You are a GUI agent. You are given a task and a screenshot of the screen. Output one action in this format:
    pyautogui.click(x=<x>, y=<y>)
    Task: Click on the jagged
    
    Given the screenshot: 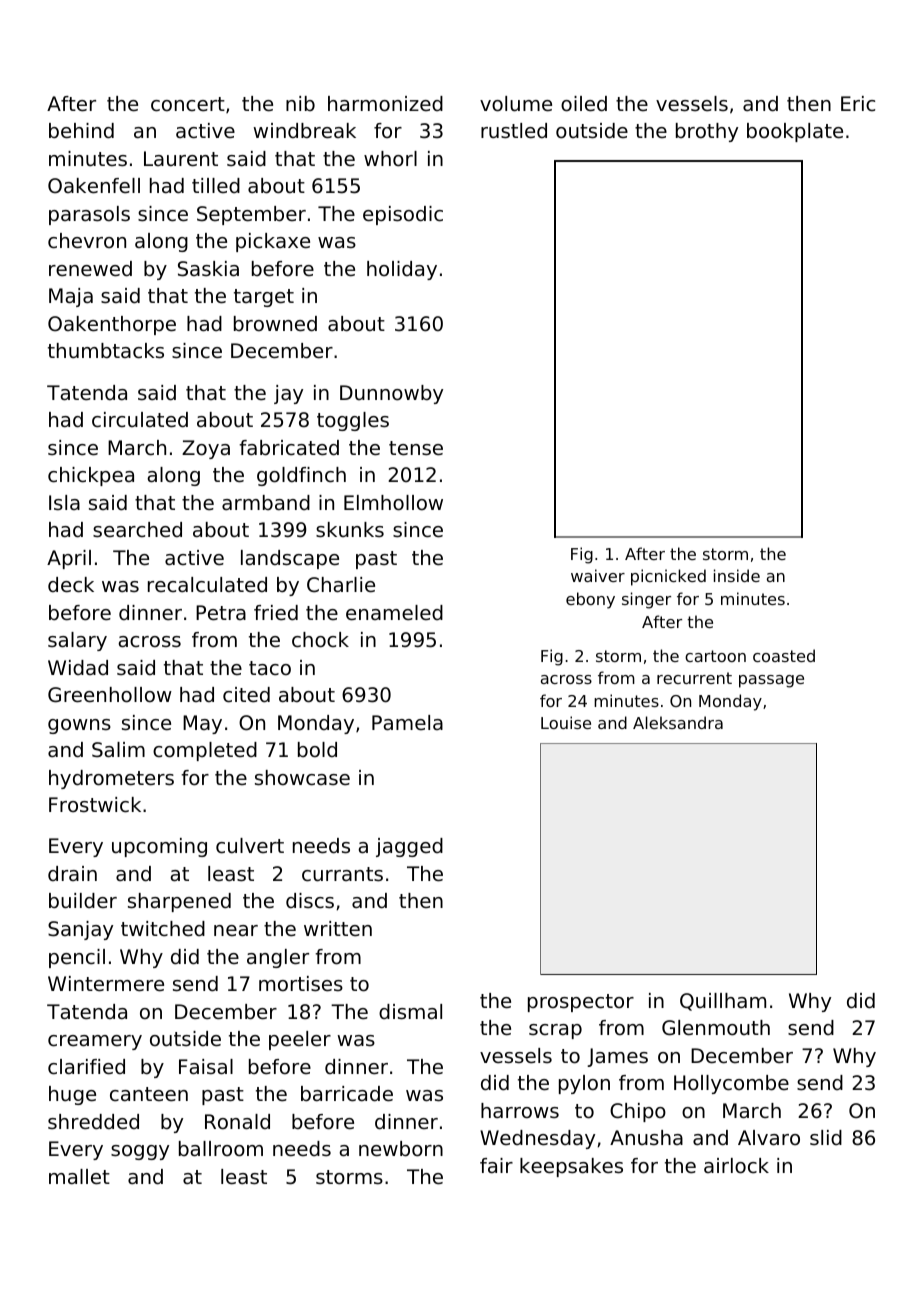 What is the action you would take?
    pyautogui.click(x=409, y=847)
